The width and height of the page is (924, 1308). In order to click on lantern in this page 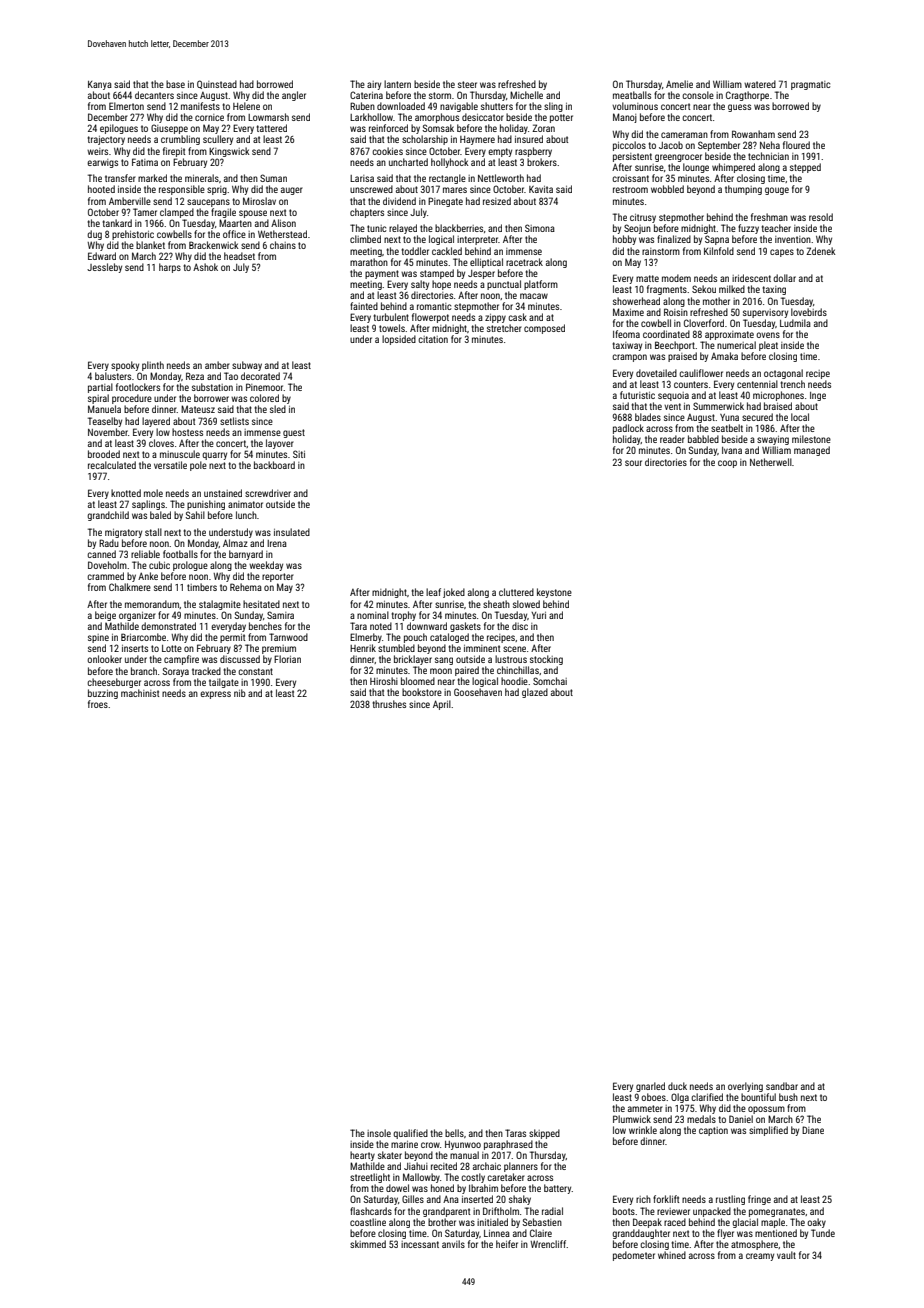, I will do `click(397, 84)`.
